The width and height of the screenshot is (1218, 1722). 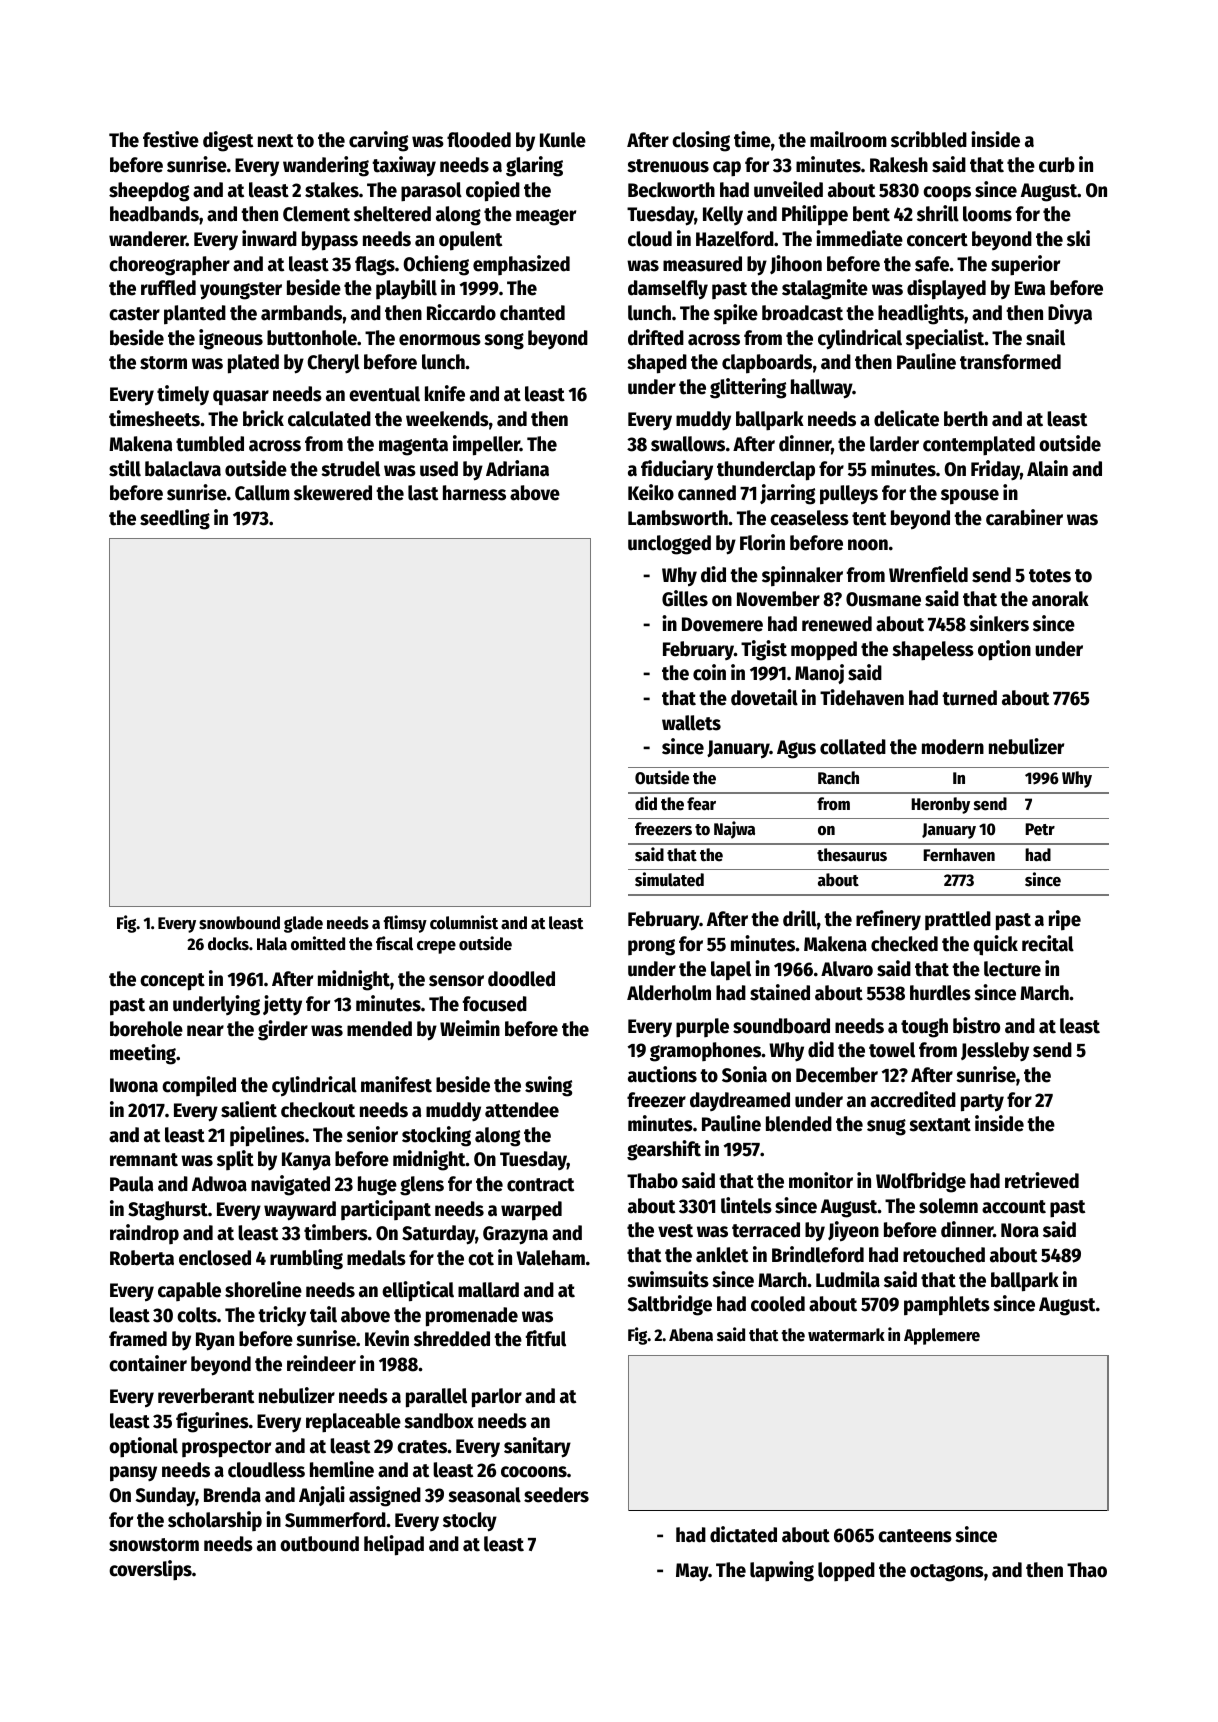 I want to click on Wrenfield, so click(x=928, y=574).
